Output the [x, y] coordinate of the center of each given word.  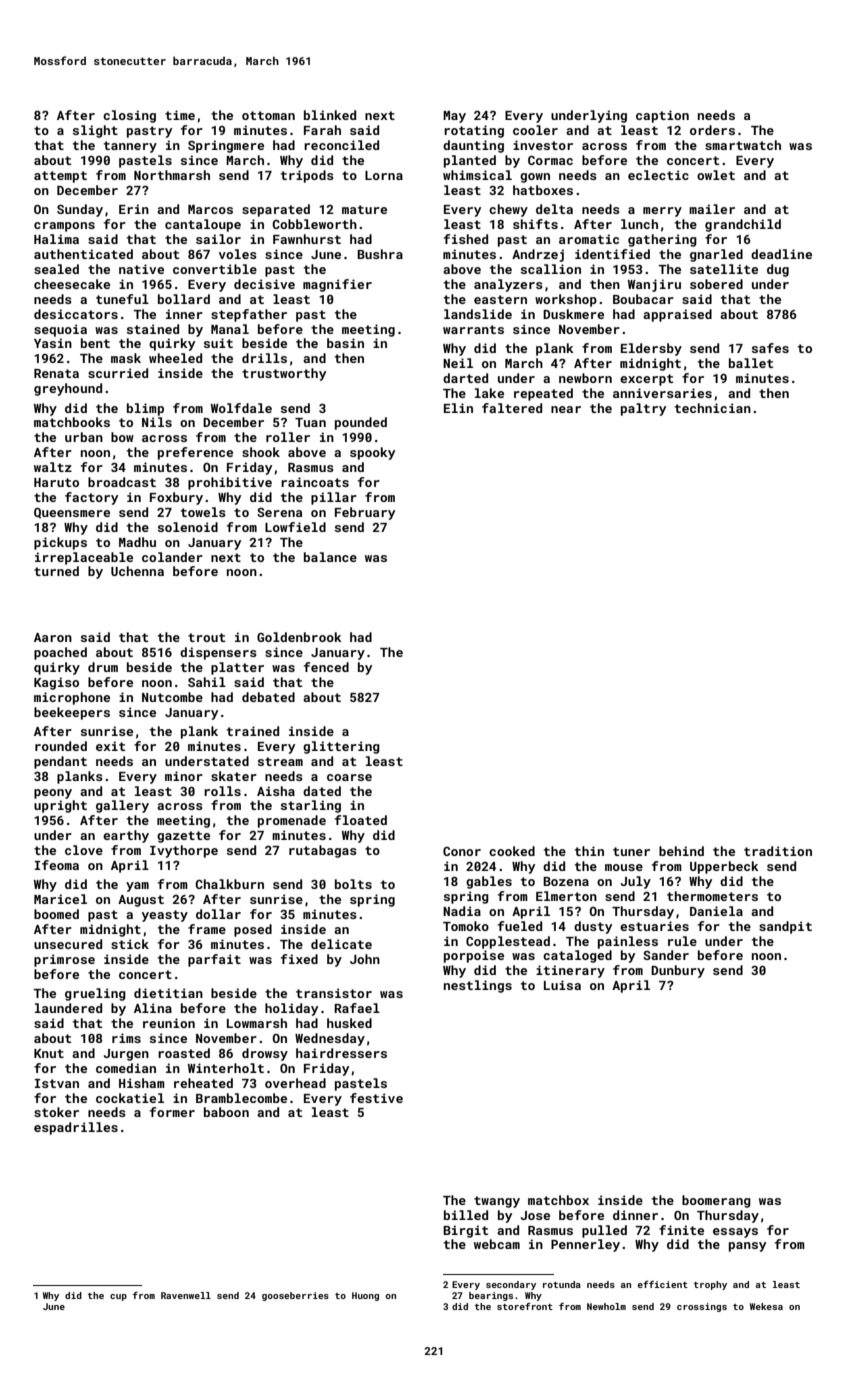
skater [234, 776]
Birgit [465, 1231]
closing [129, 116]
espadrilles [76, 1128]
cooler [535, 130]
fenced [326, 667]
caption [662, 116]
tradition [778, 851]
